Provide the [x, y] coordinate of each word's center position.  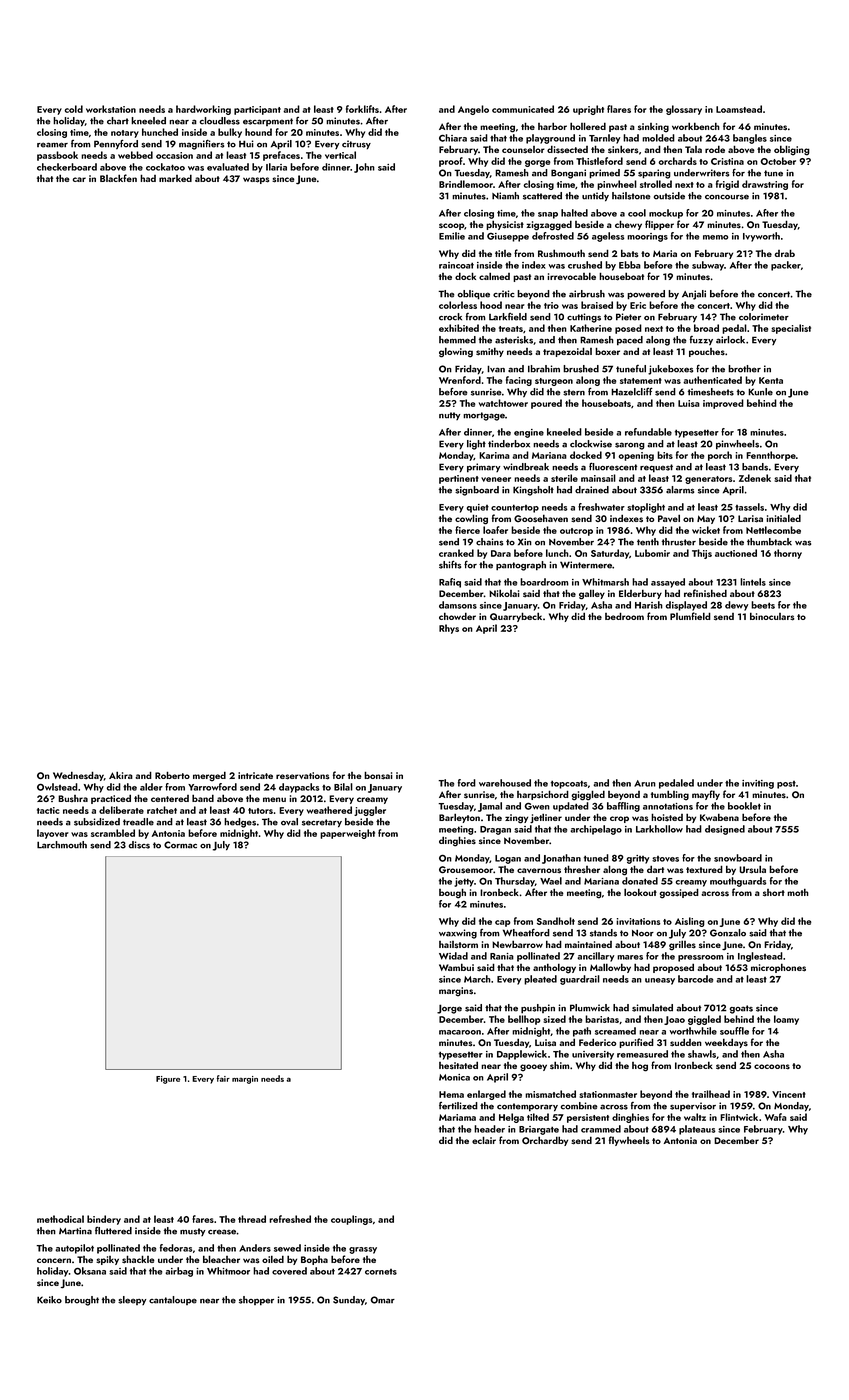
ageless [608, 237]
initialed [783, 518]
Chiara [453, 138]
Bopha [314, 1260]
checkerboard [67, 167]
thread [252, 1219]
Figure [168, 1080]
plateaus [697, 1130]
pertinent [459, 479]
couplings [351, 1220]
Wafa [776, 1117]
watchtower [503, 403]
